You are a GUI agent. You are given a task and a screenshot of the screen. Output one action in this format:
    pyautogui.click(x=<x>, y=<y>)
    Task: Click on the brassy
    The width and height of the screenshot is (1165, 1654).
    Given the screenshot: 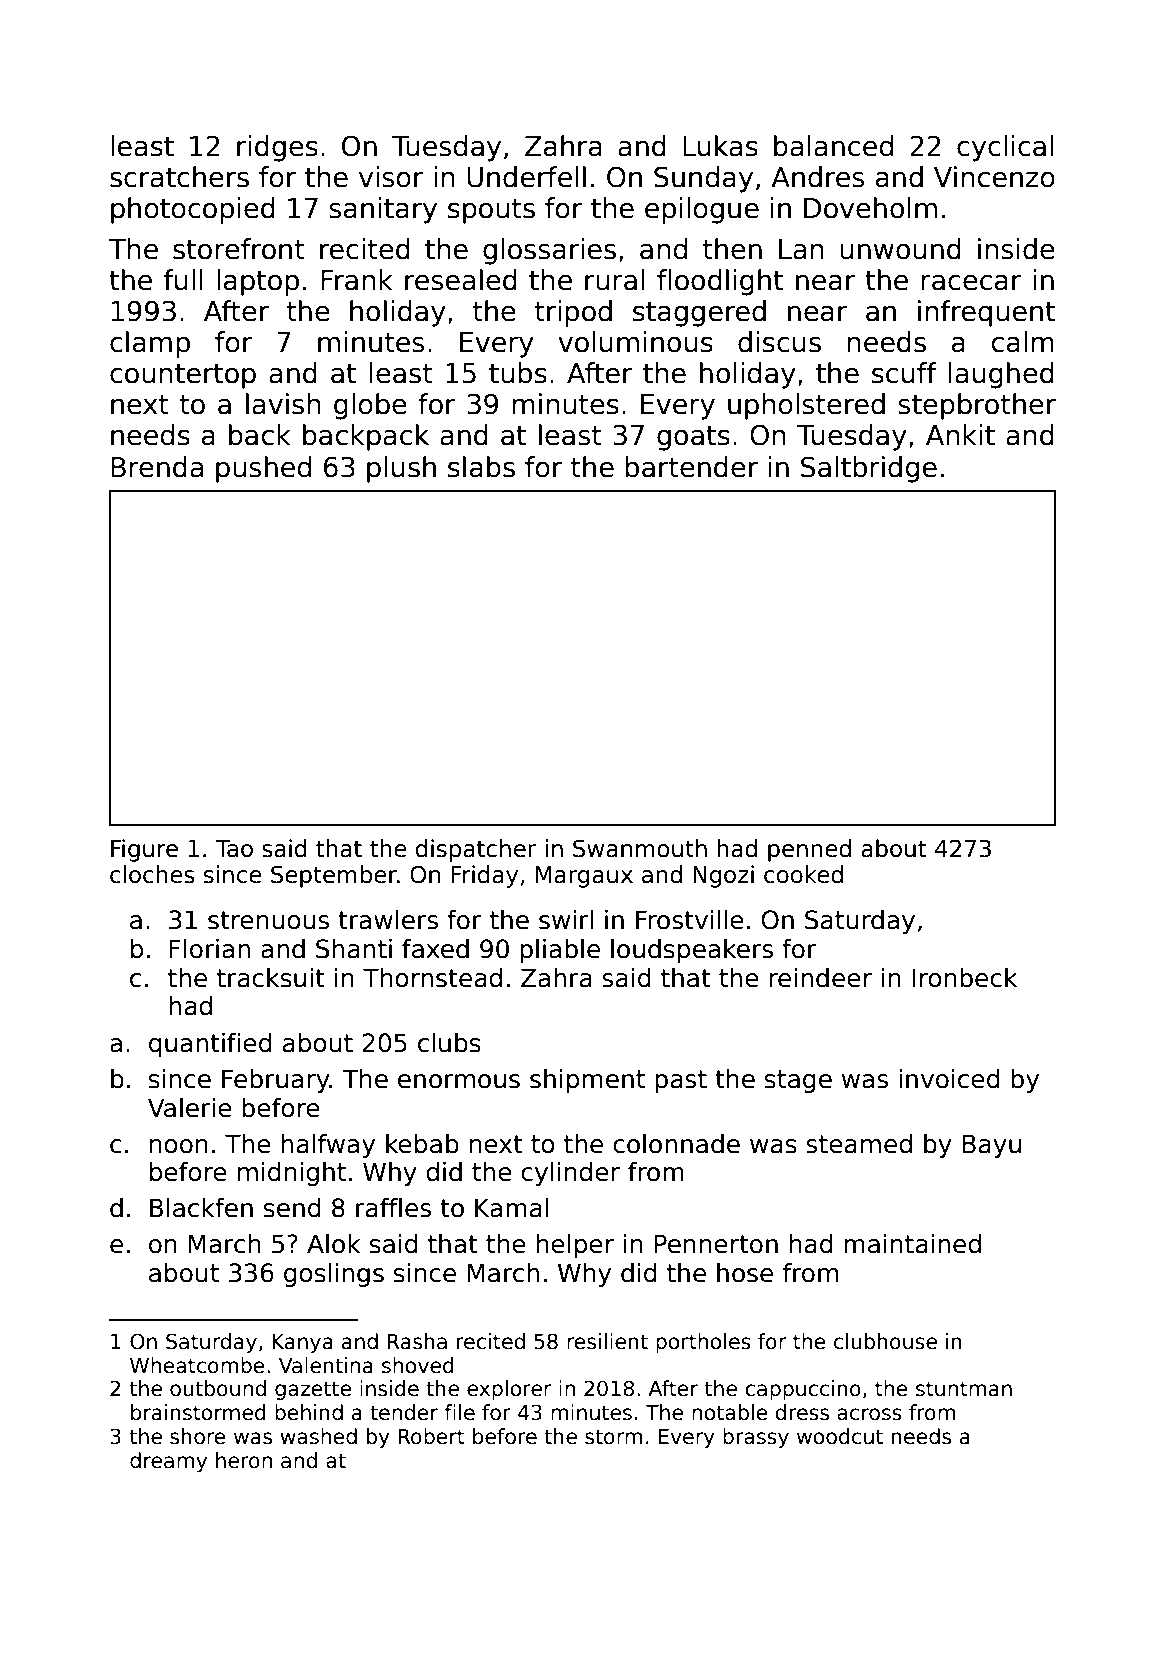 What is the action you would take?
    pyautogui.click(x=756, y=1438)
